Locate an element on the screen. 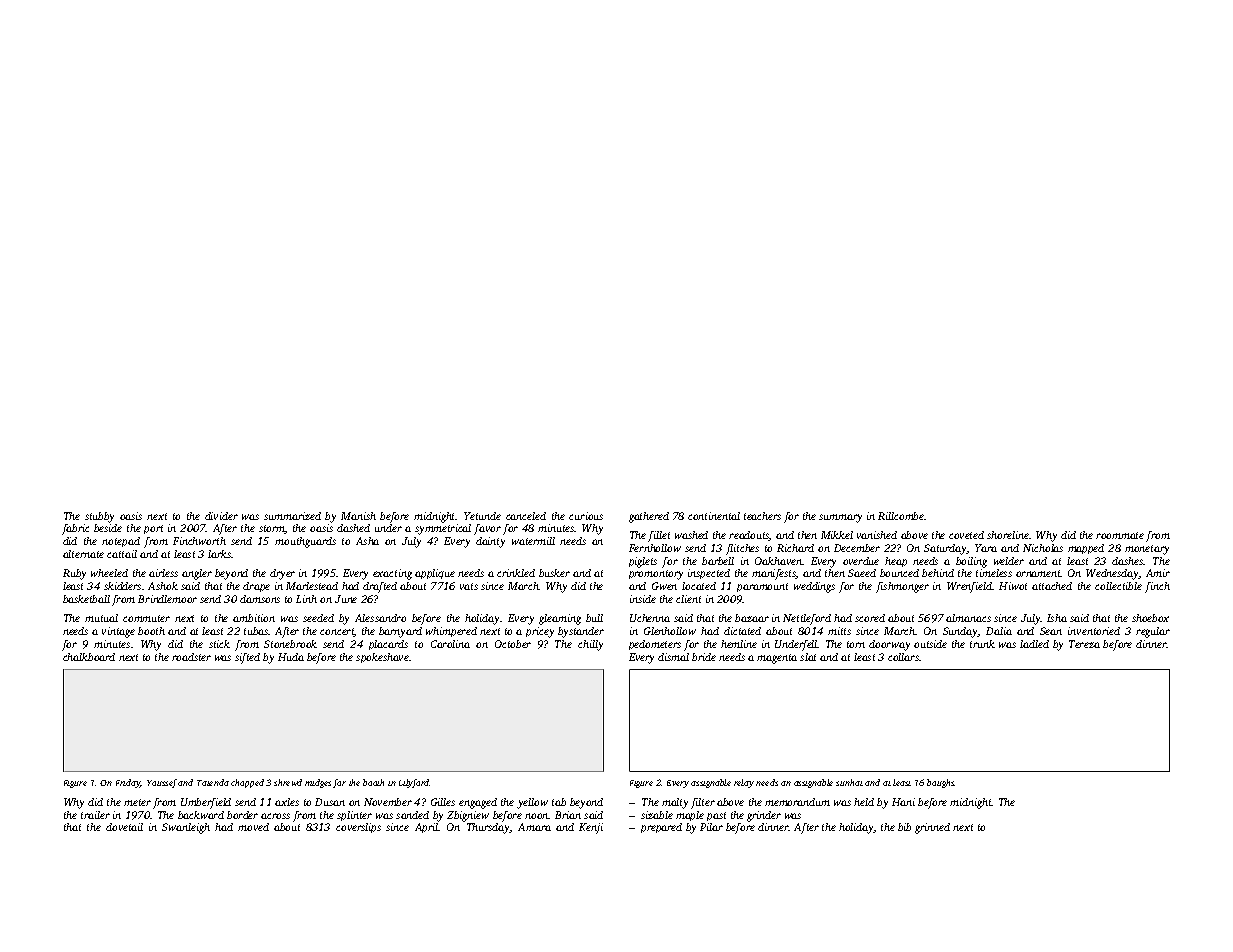 This screenshot has width=1233, height=952. Fernhollow is located at coordinates (655, 548).
